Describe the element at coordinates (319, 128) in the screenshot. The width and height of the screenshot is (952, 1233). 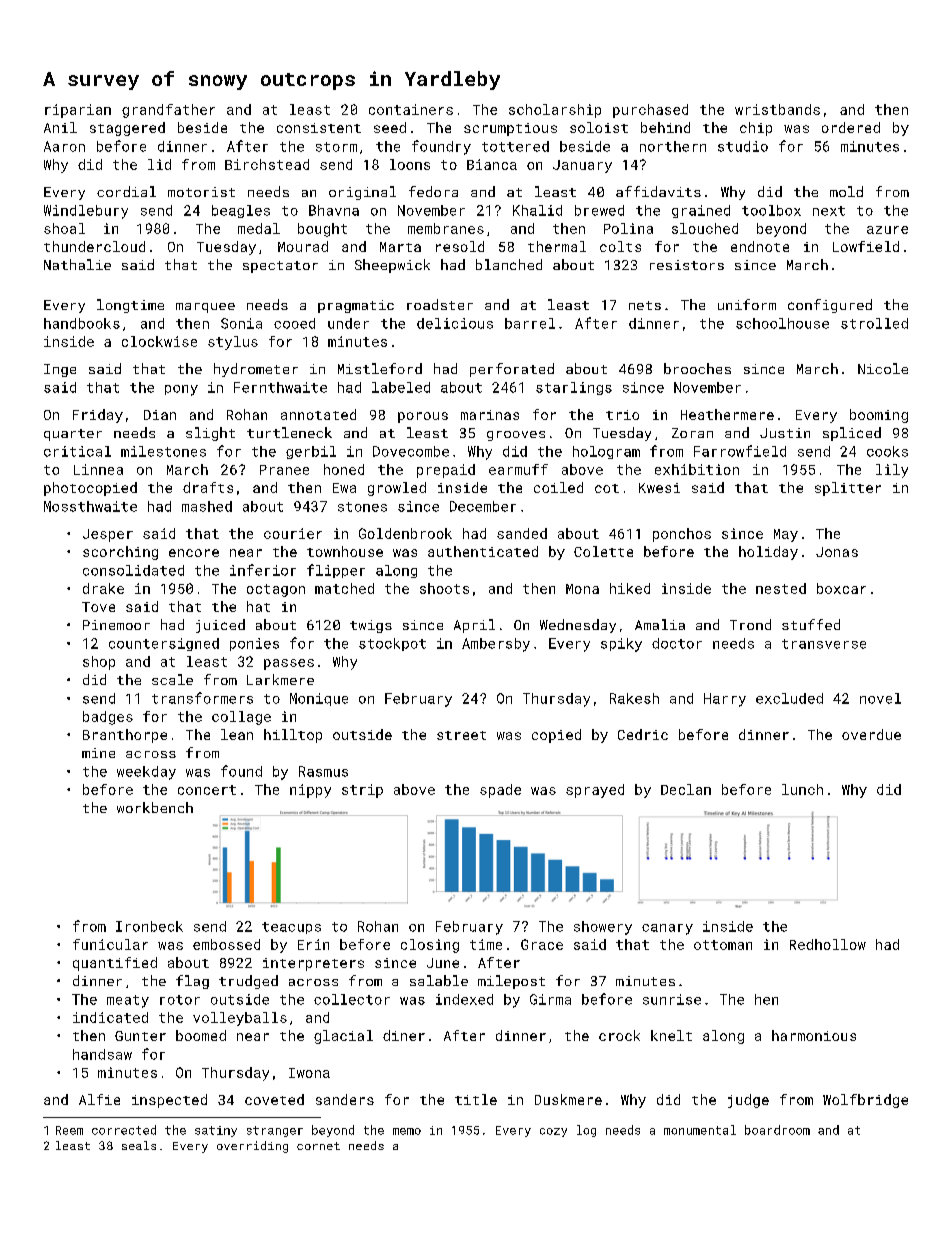
I see `consistent` at that location.
